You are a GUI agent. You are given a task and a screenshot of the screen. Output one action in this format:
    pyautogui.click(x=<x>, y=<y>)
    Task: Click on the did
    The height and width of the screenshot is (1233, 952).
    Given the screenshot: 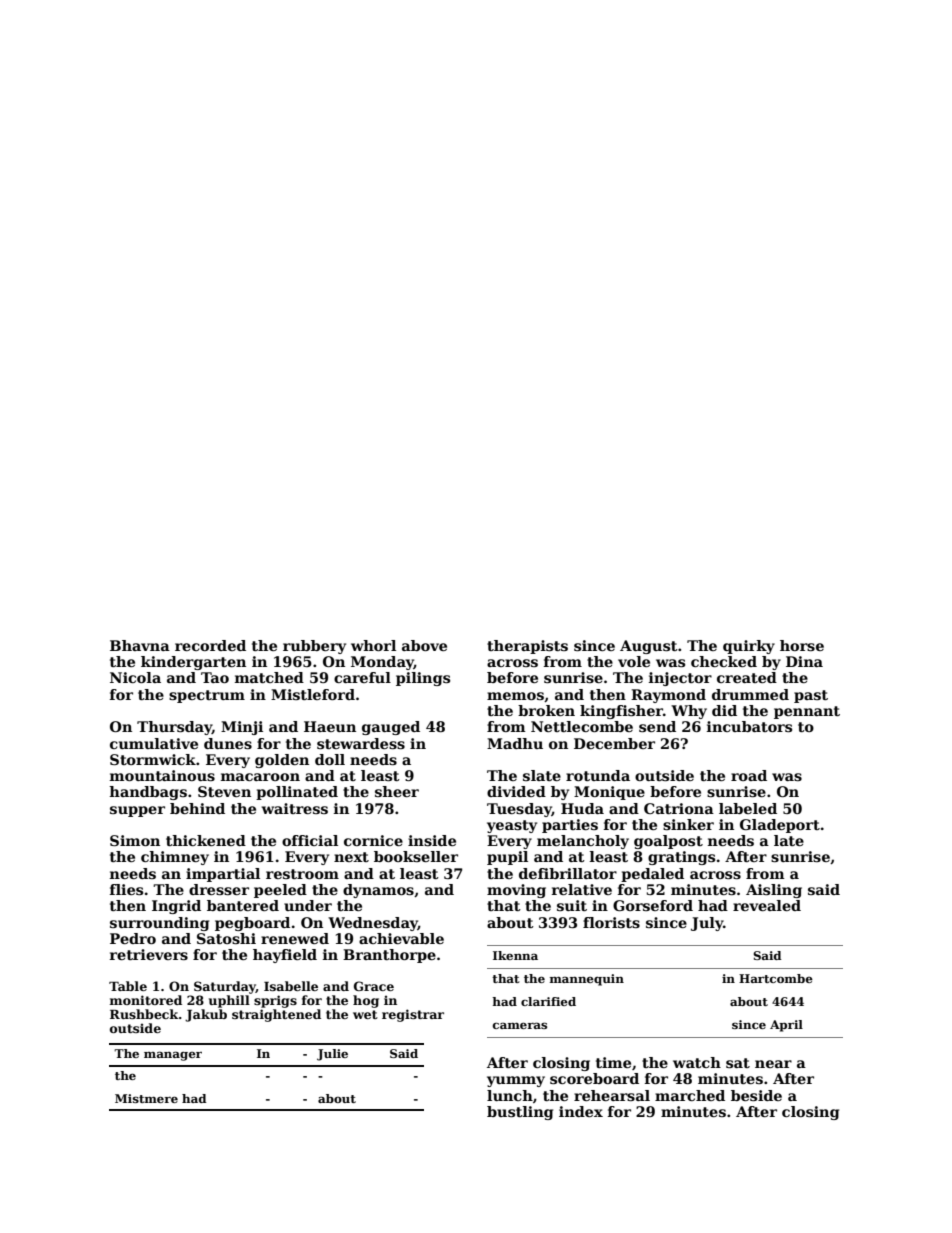 What is the action you would take?
    pyautogui.click(x=724, y=710)
